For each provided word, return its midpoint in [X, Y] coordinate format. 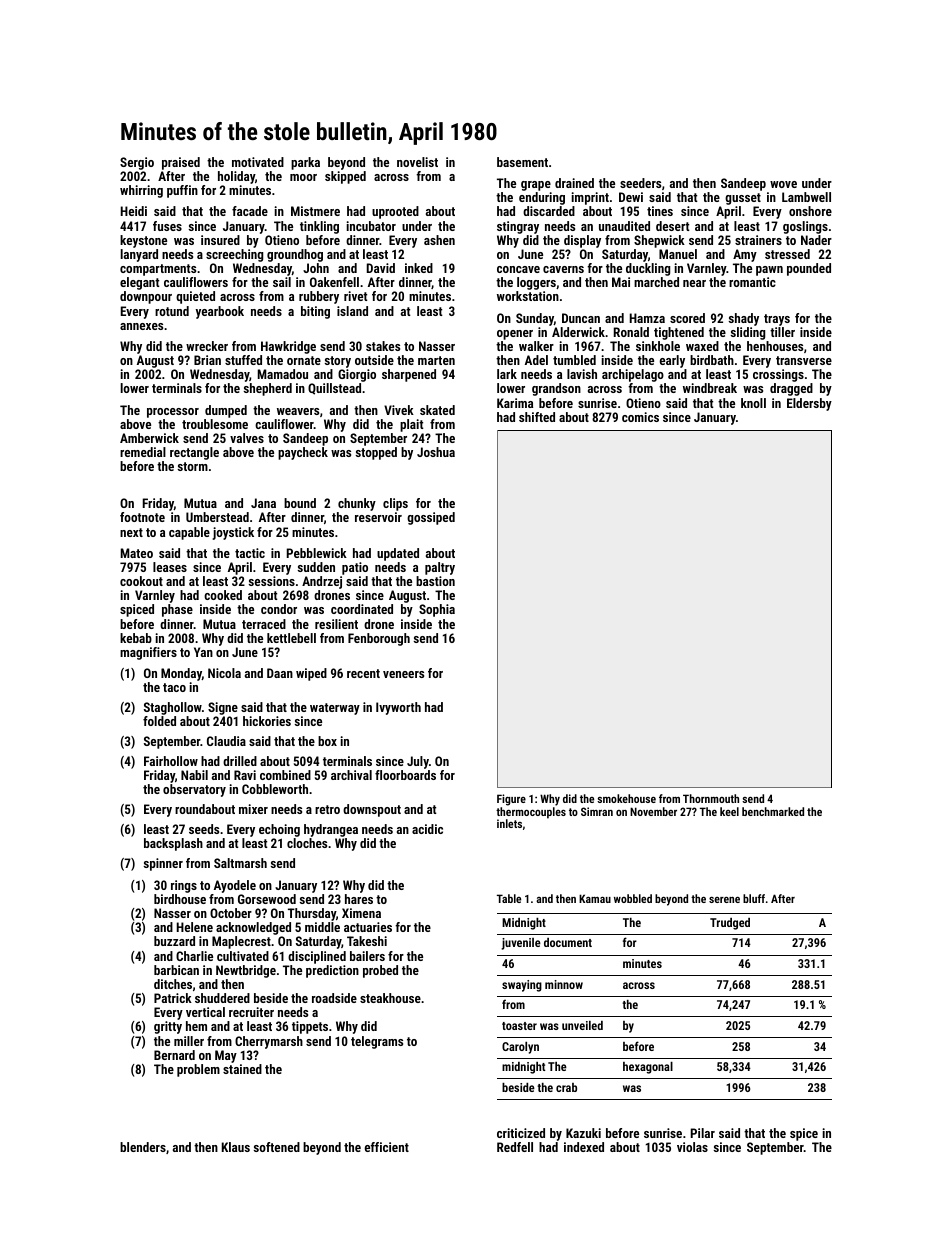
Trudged [730, 924]
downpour [146, 297]
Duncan [581, 318]
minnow [564, 984]
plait [411, 425]
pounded [809, 269]
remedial [143, 452]
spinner [163, 864]
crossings [778, 375]
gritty [168, 1027]
